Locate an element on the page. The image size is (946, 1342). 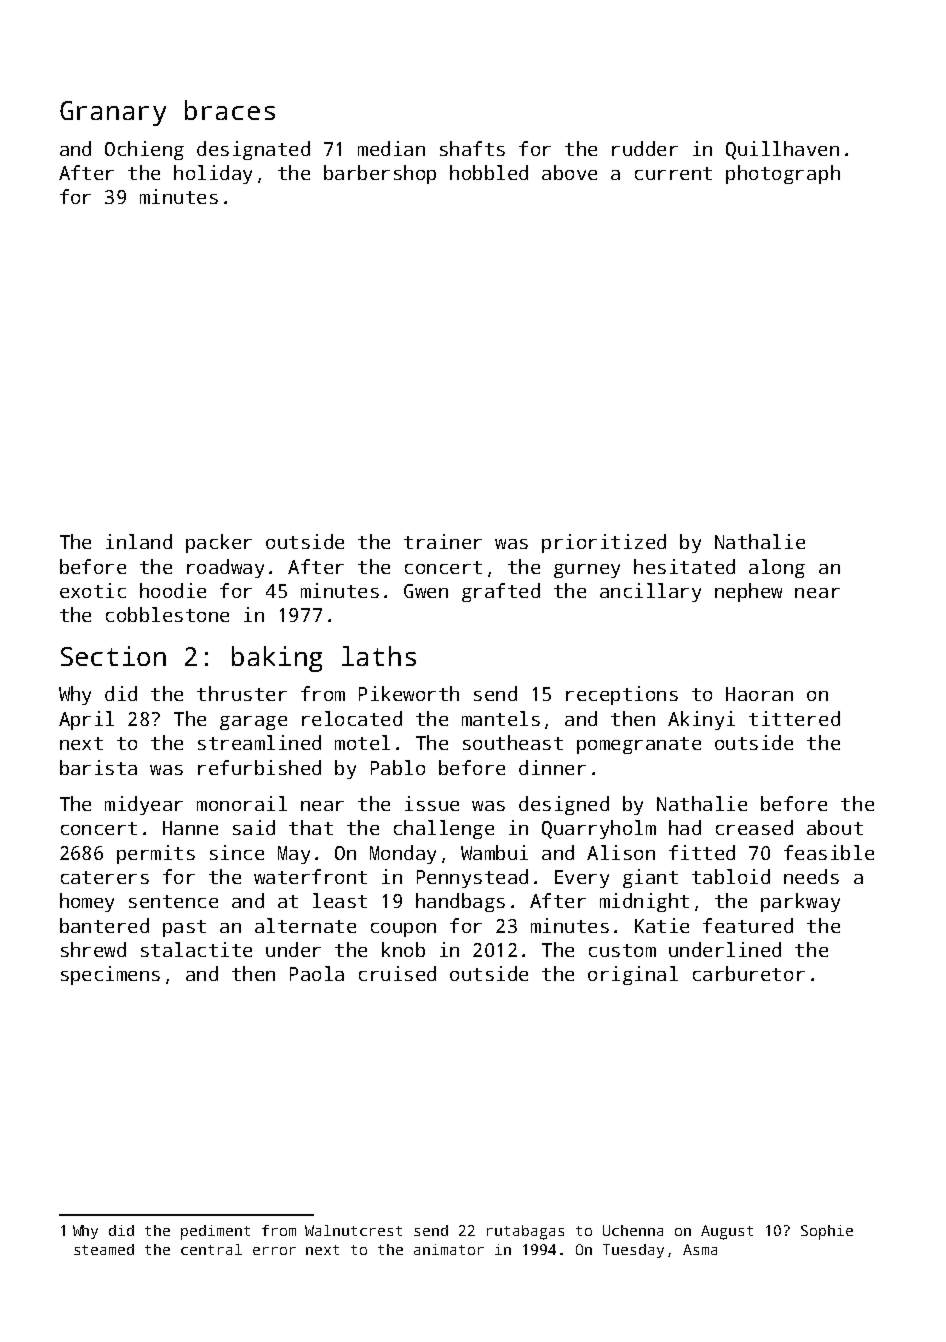
steamed is located at coordinates (104, 1249).
